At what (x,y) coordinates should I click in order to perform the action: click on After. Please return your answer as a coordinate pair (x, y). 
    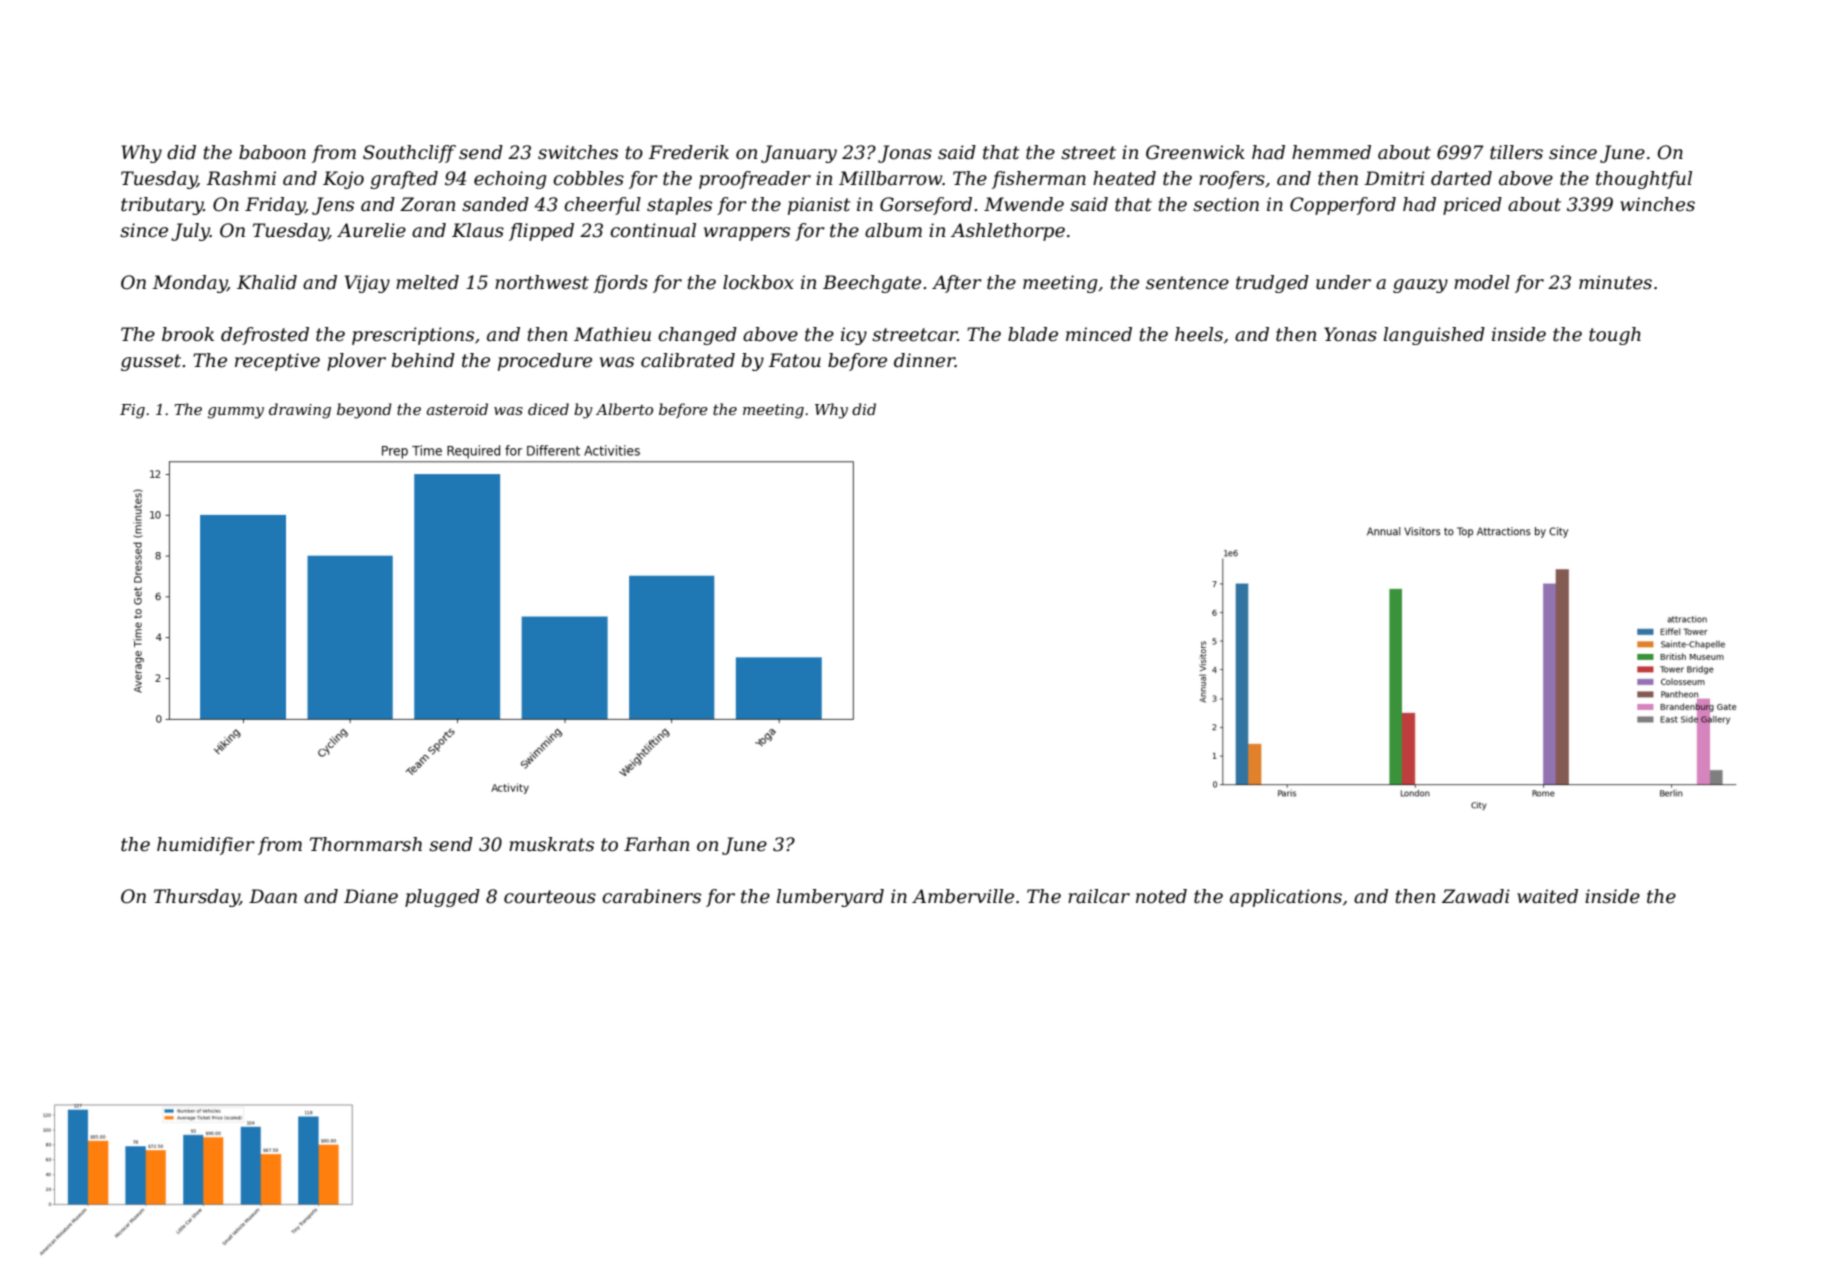
    Looking at the image, I should click on (957, 284).
